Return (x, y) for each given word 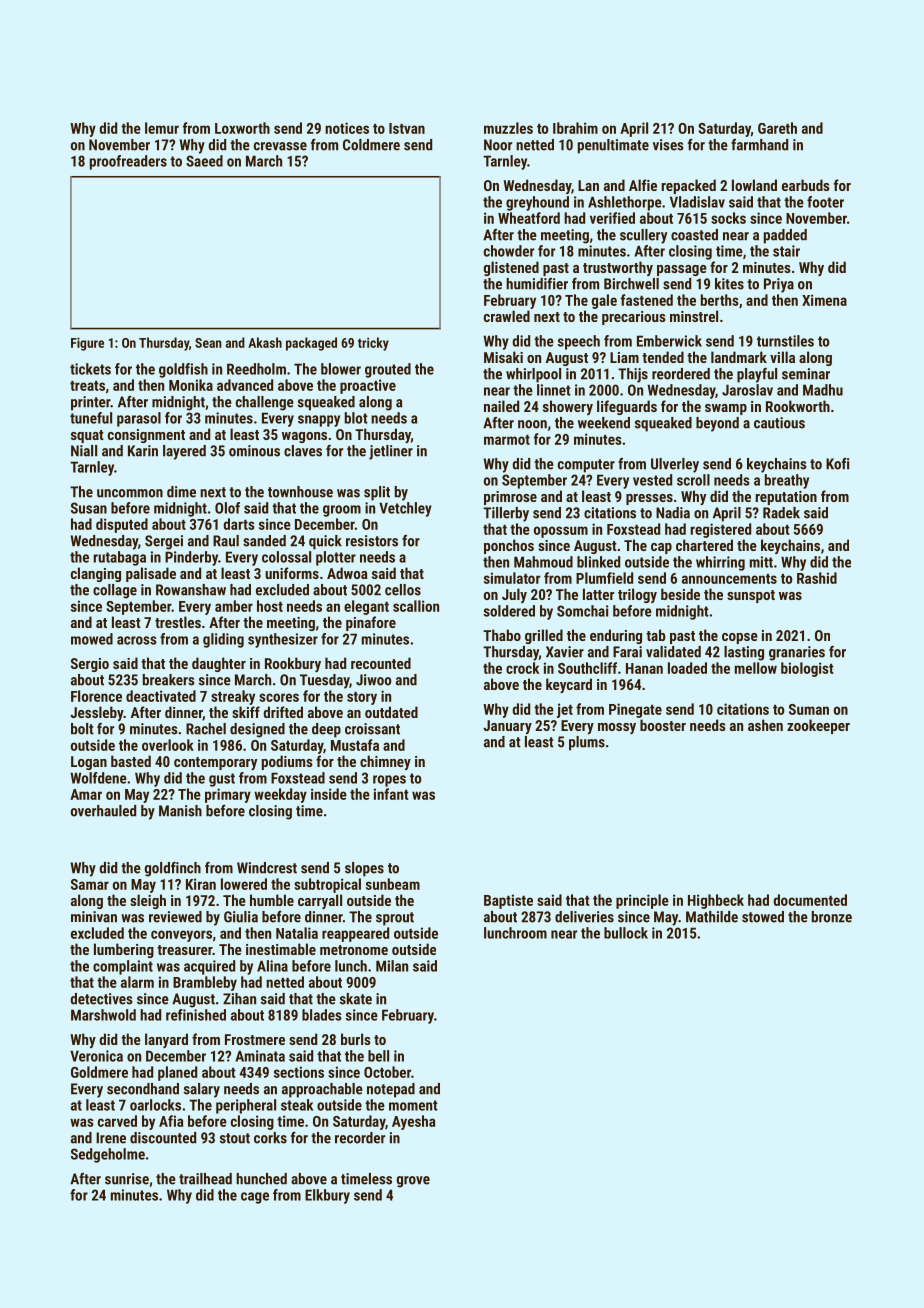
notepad (391, 1090)
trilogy (637, 595)
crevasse (280, 146)
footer (825, 202)
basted (131, 761)
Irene (111, 1138)
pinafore (371, 623)
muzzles (508, 128)
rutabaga (120, 558)
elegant (366, 607)
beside (680, 594)
